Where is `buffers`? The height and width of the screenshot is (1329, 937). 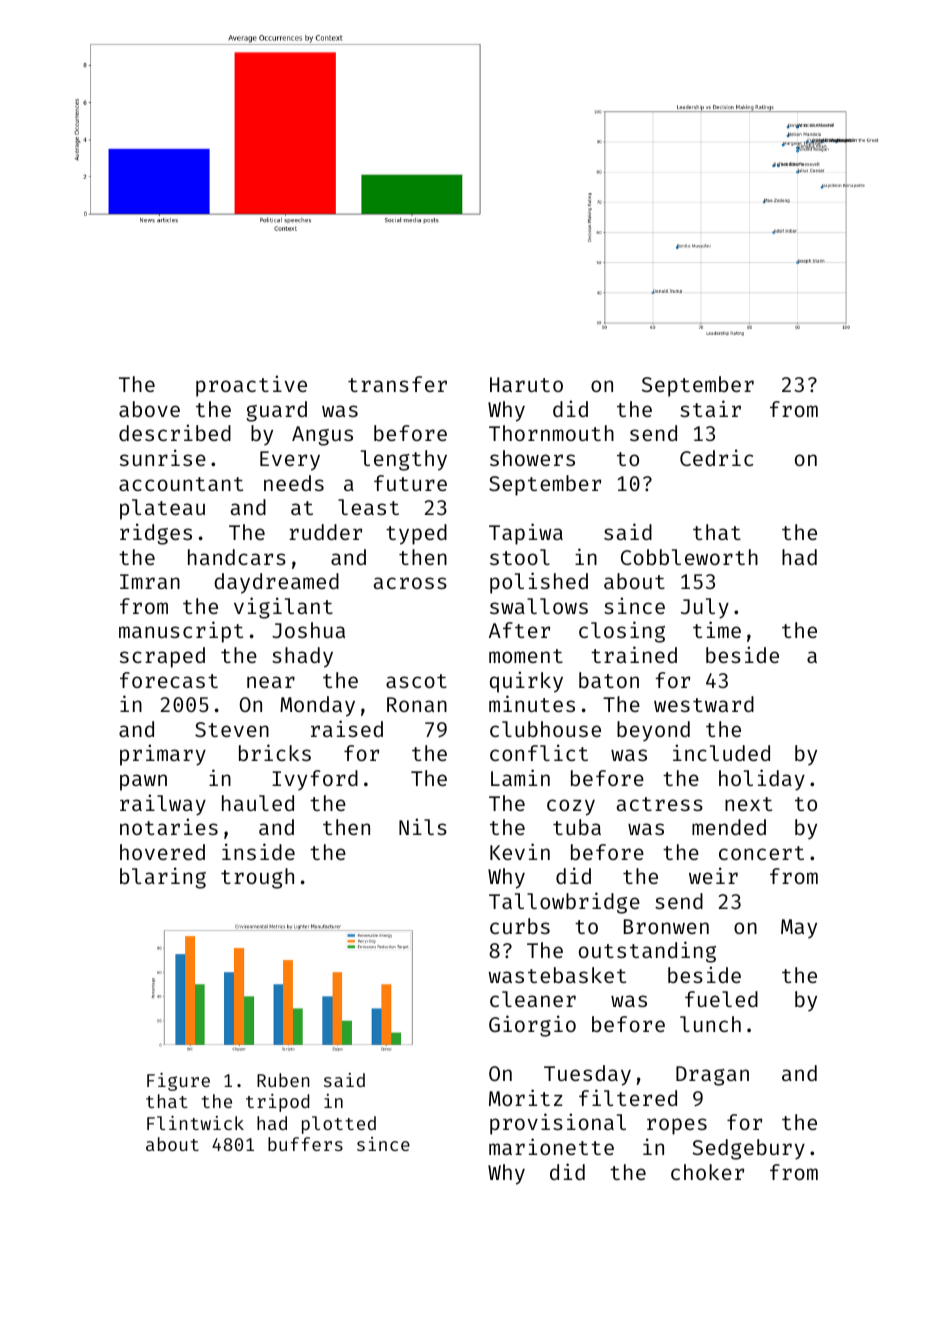
buffers is located at coordinates (305, 1144).
